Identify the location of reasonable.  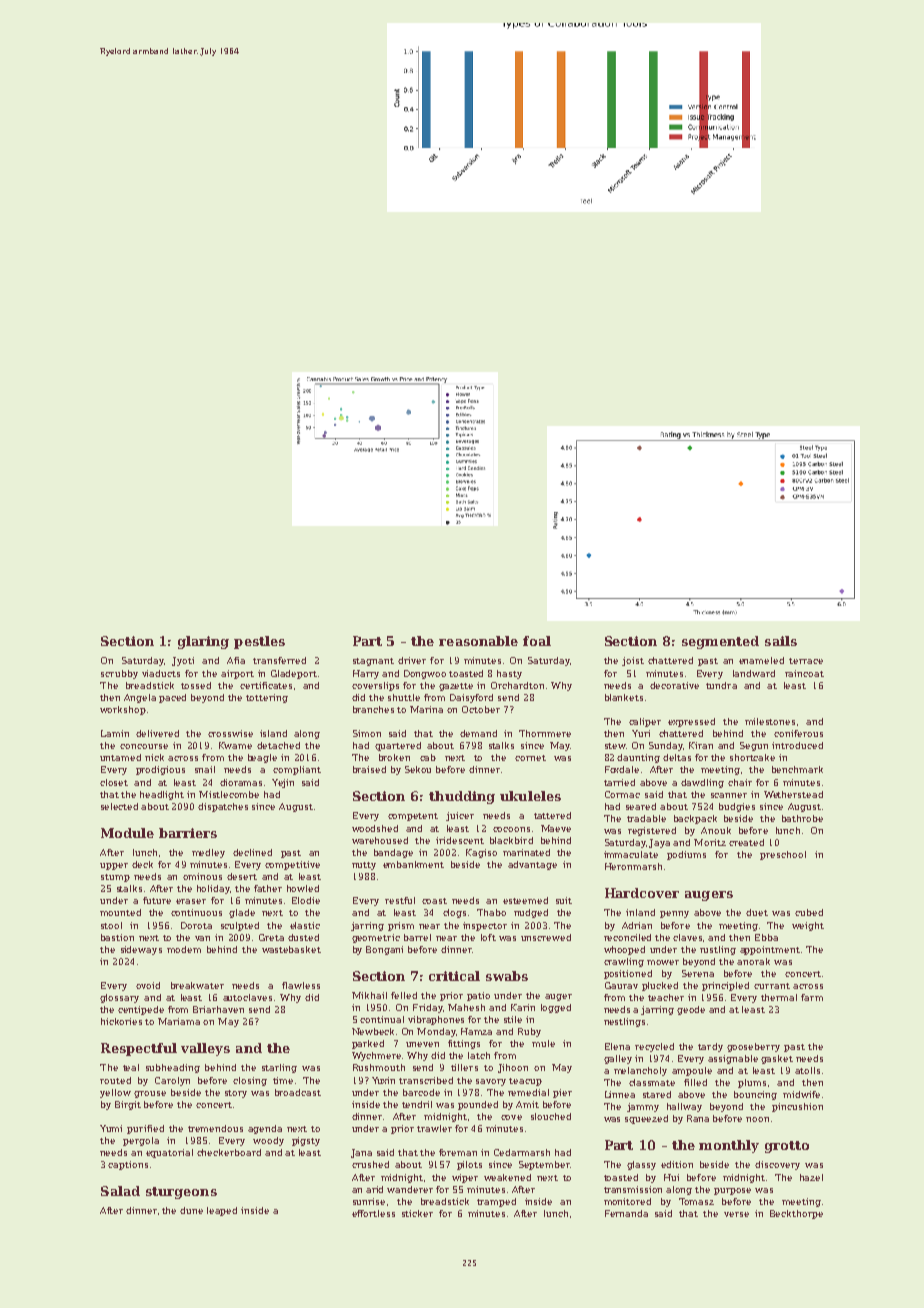
(478, 641).
